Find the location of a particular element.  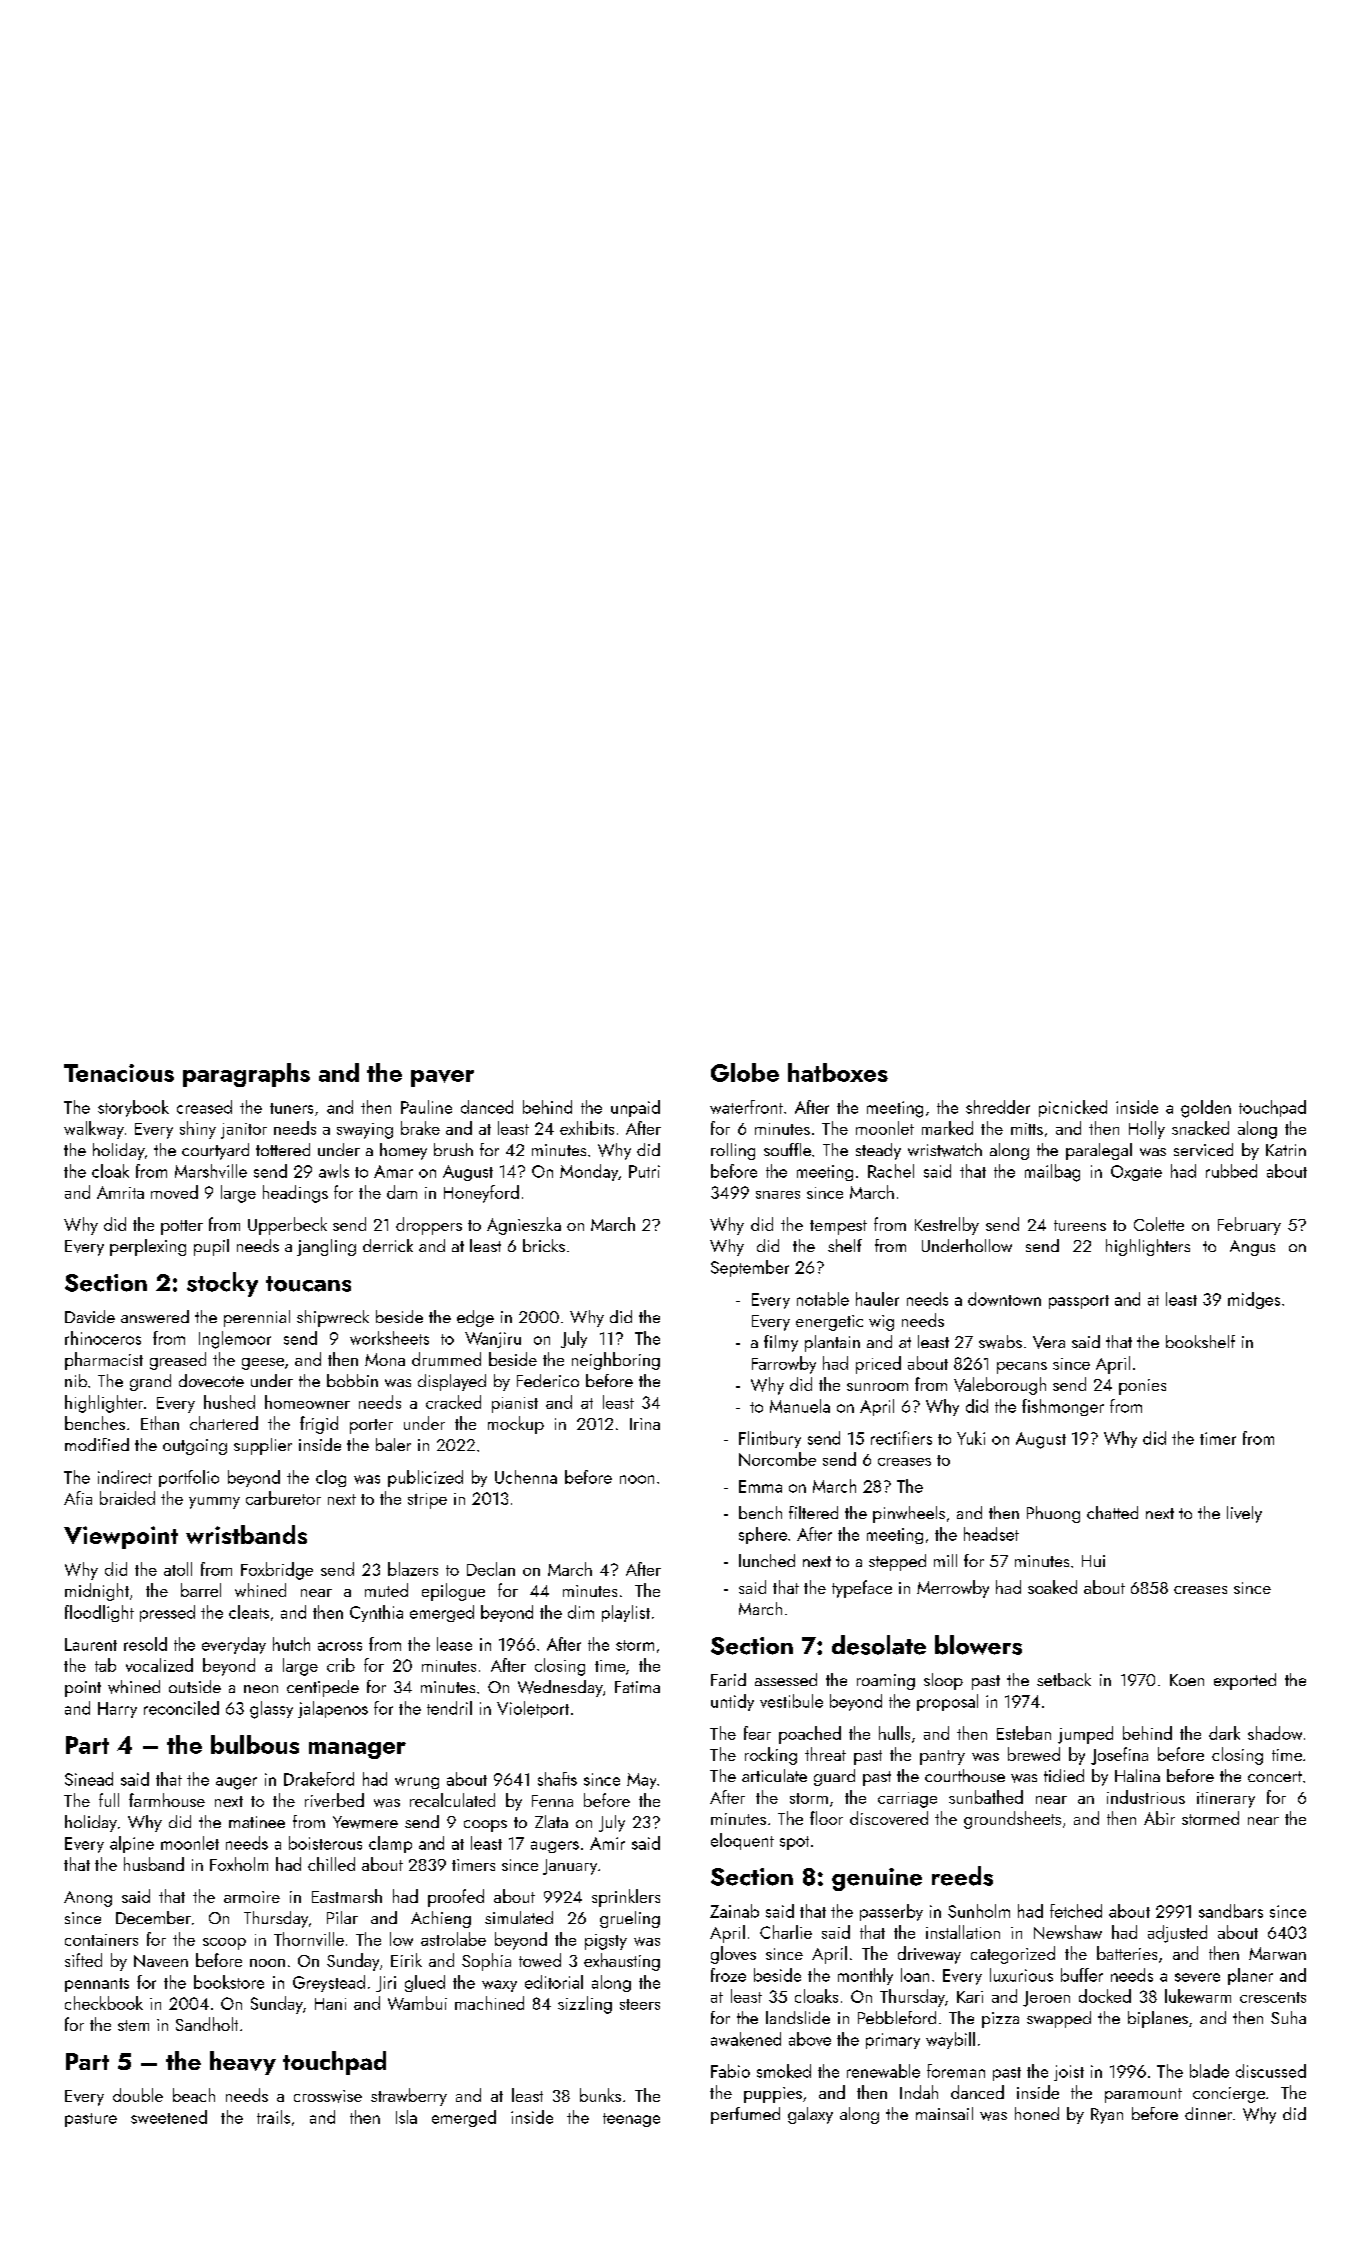

shredder is located at coordinates (998, 1107).
